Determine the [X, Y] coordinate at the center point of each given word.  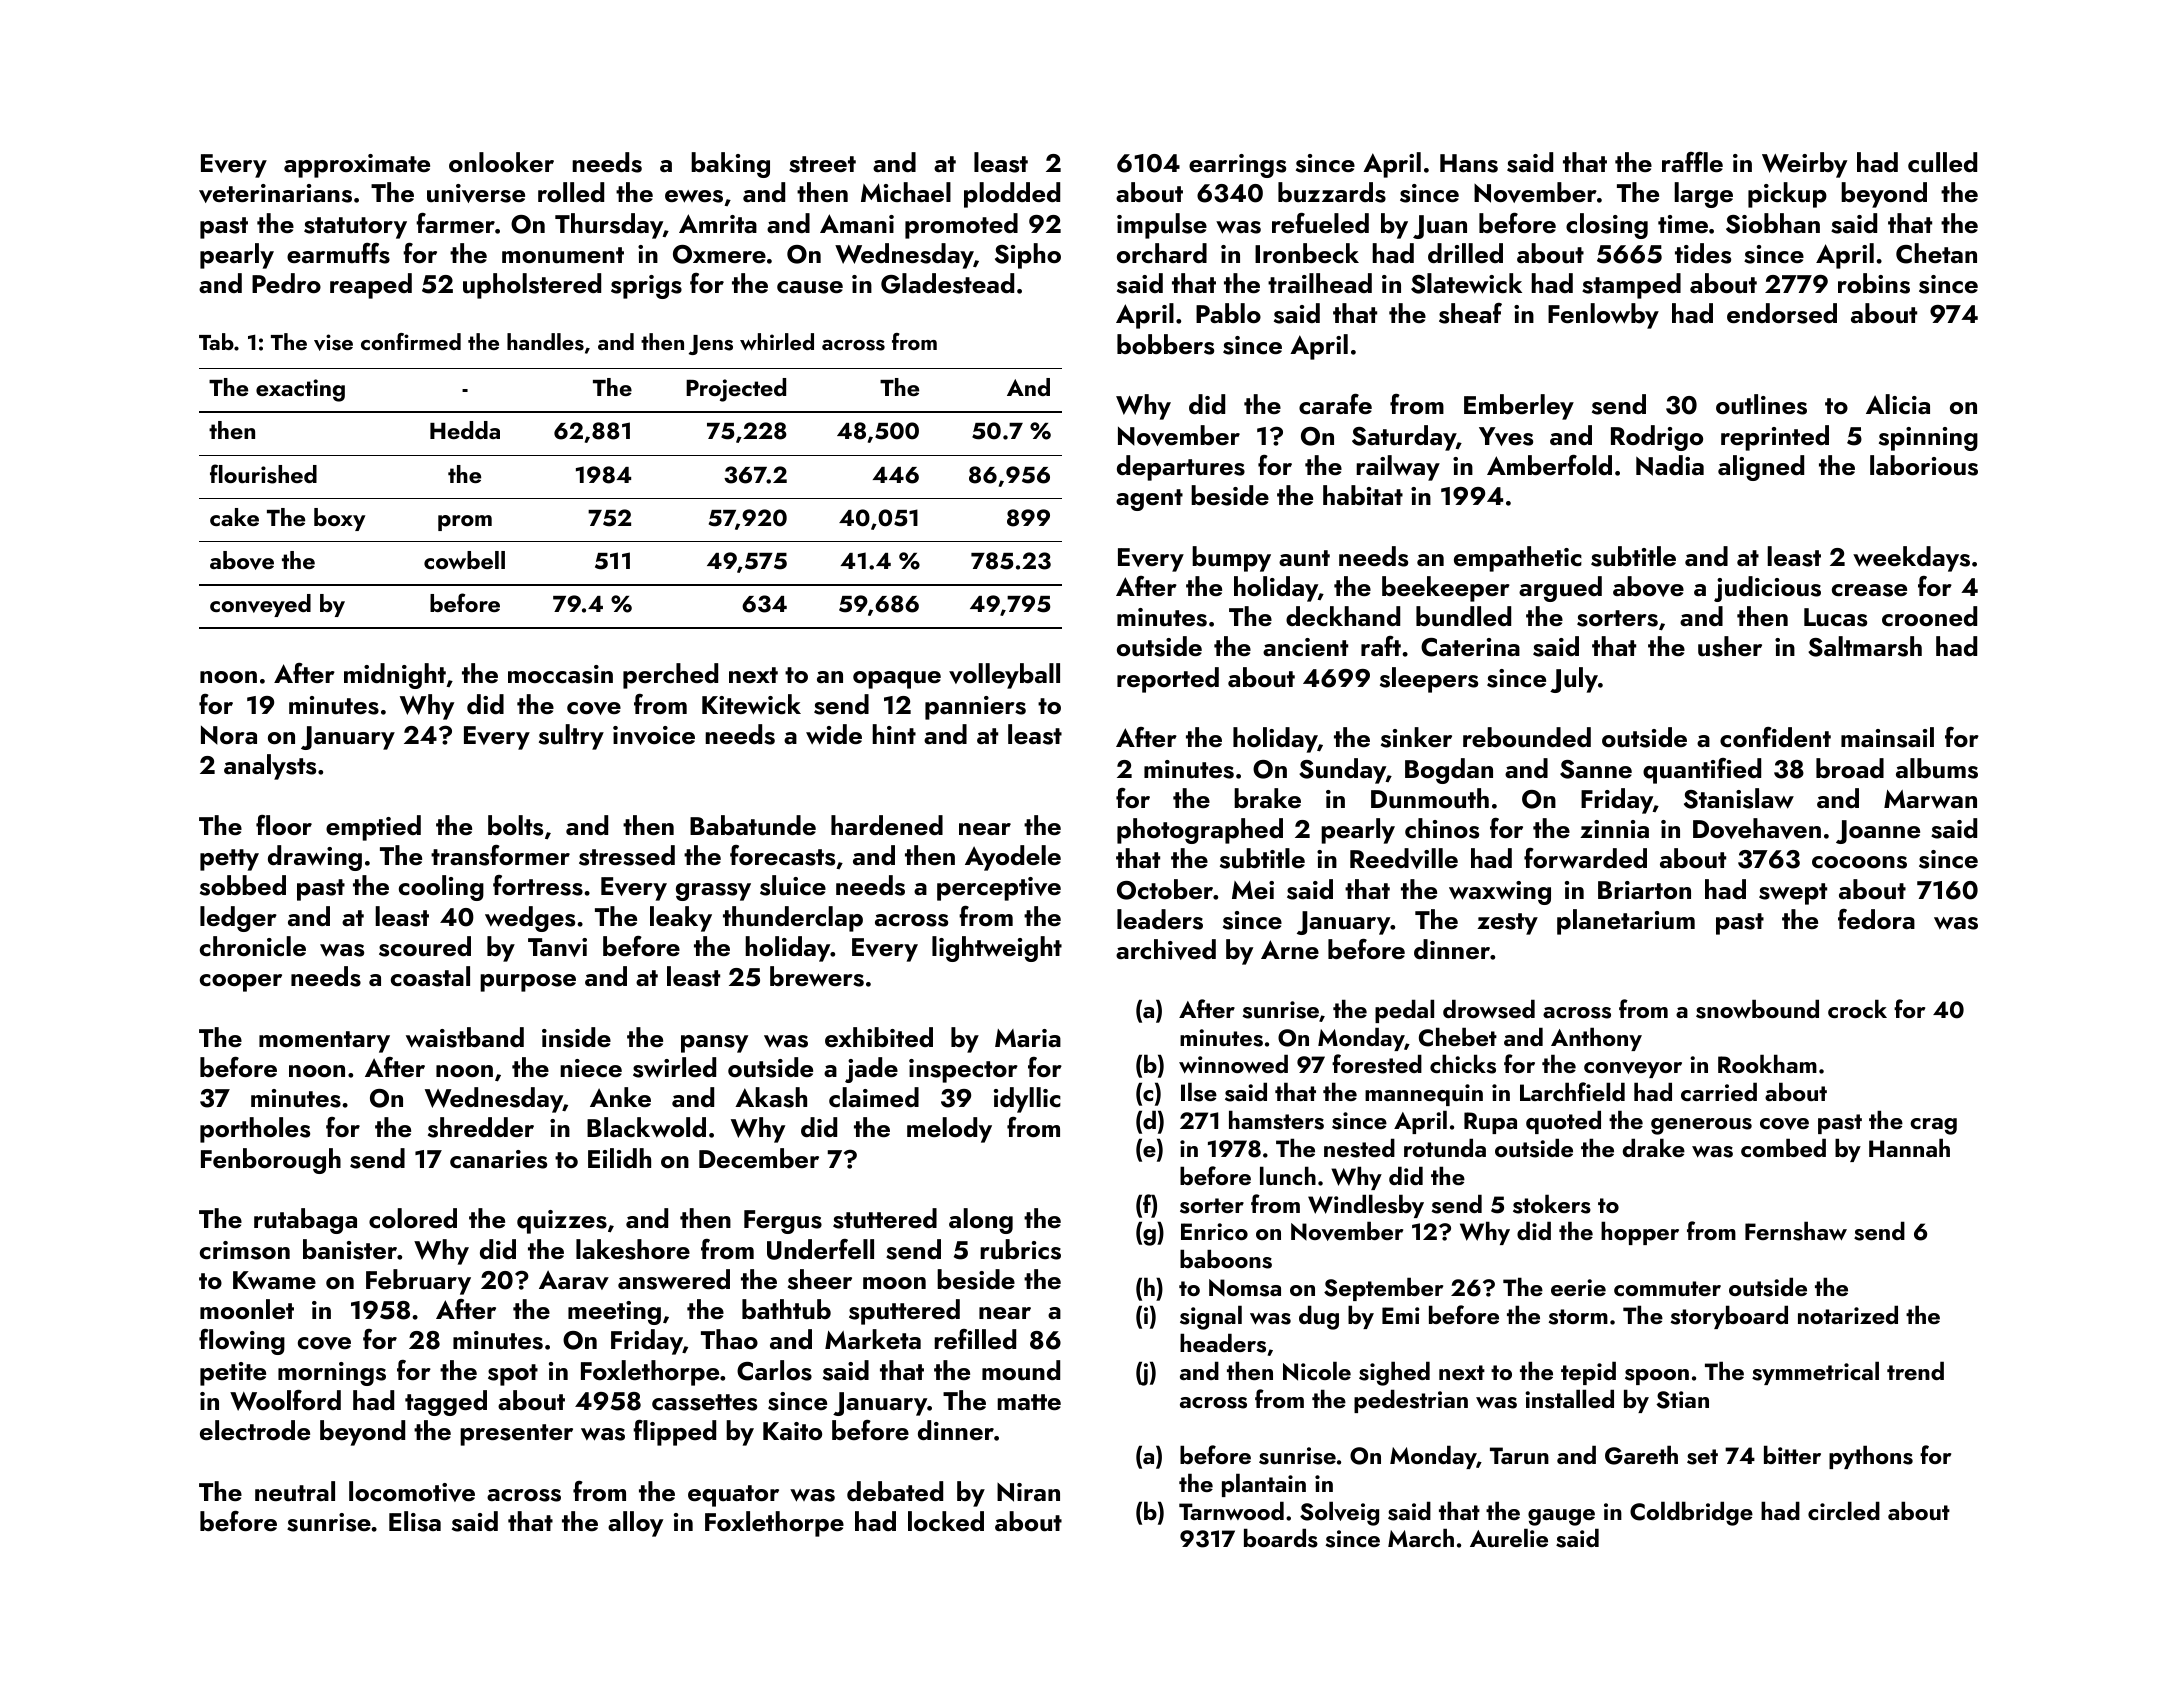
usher [1730, 646]
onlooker [501, 162]
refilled [975, 1339]
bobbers [1165, 344]
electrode [255, 1430]
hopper [1640, 1233]
